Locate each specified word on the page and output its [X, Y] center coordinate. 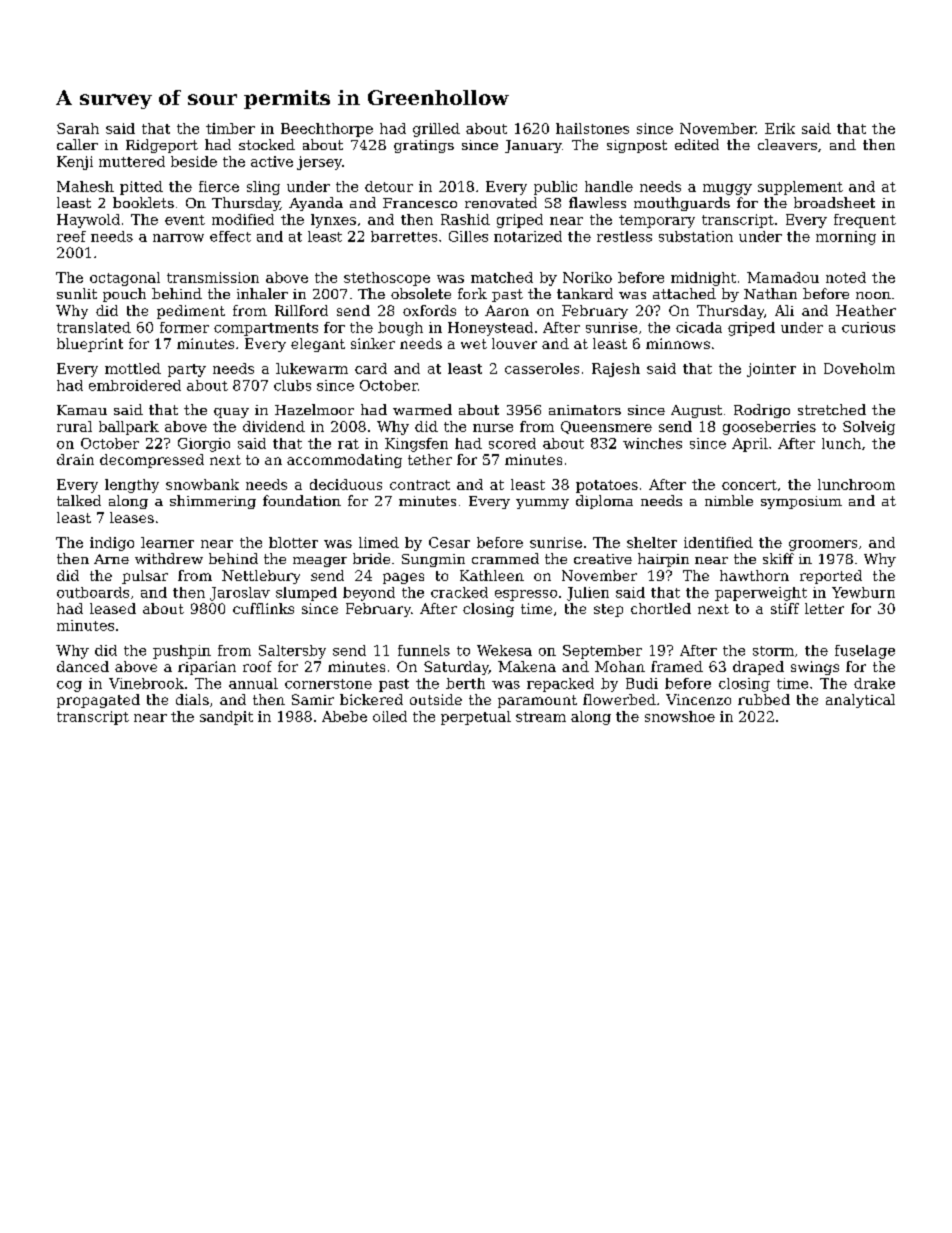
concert [749, 485]
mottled [133, 368]
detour [389, 186]
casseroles [542, 368]
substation [696, 236]
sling [263, 188]
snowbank [202, 484]
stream [541, 717]
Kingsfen [416, 445]
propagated [98, 701]
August [696, 411]
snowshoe [680, 716]
